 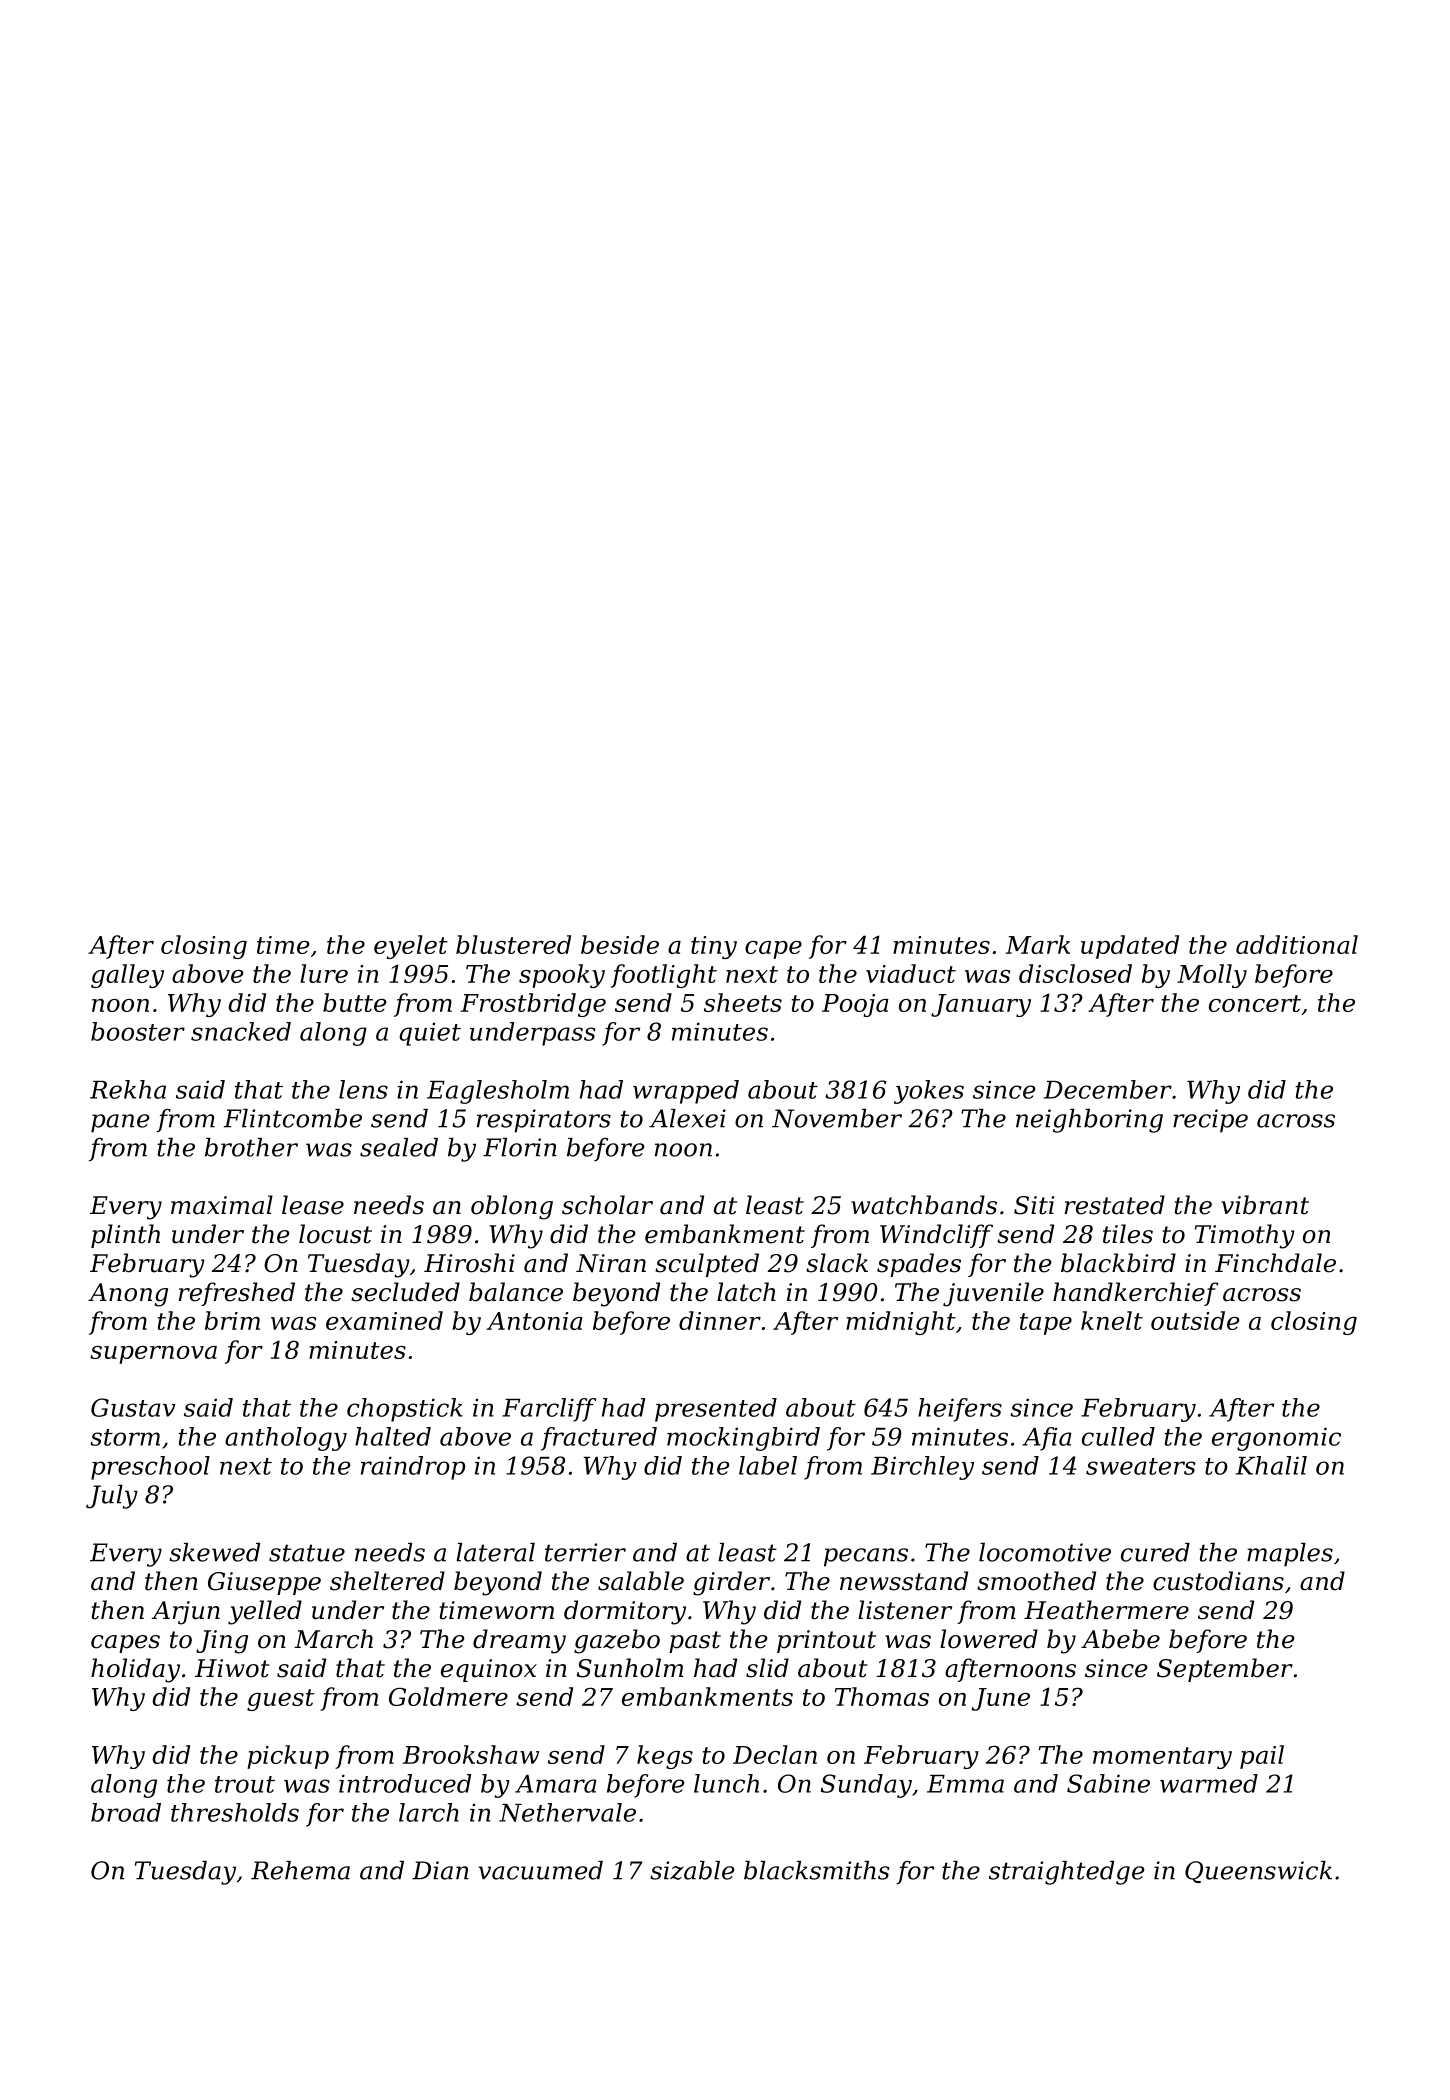 I want to click on Queenswick, so click(x=1258, y=1872).
